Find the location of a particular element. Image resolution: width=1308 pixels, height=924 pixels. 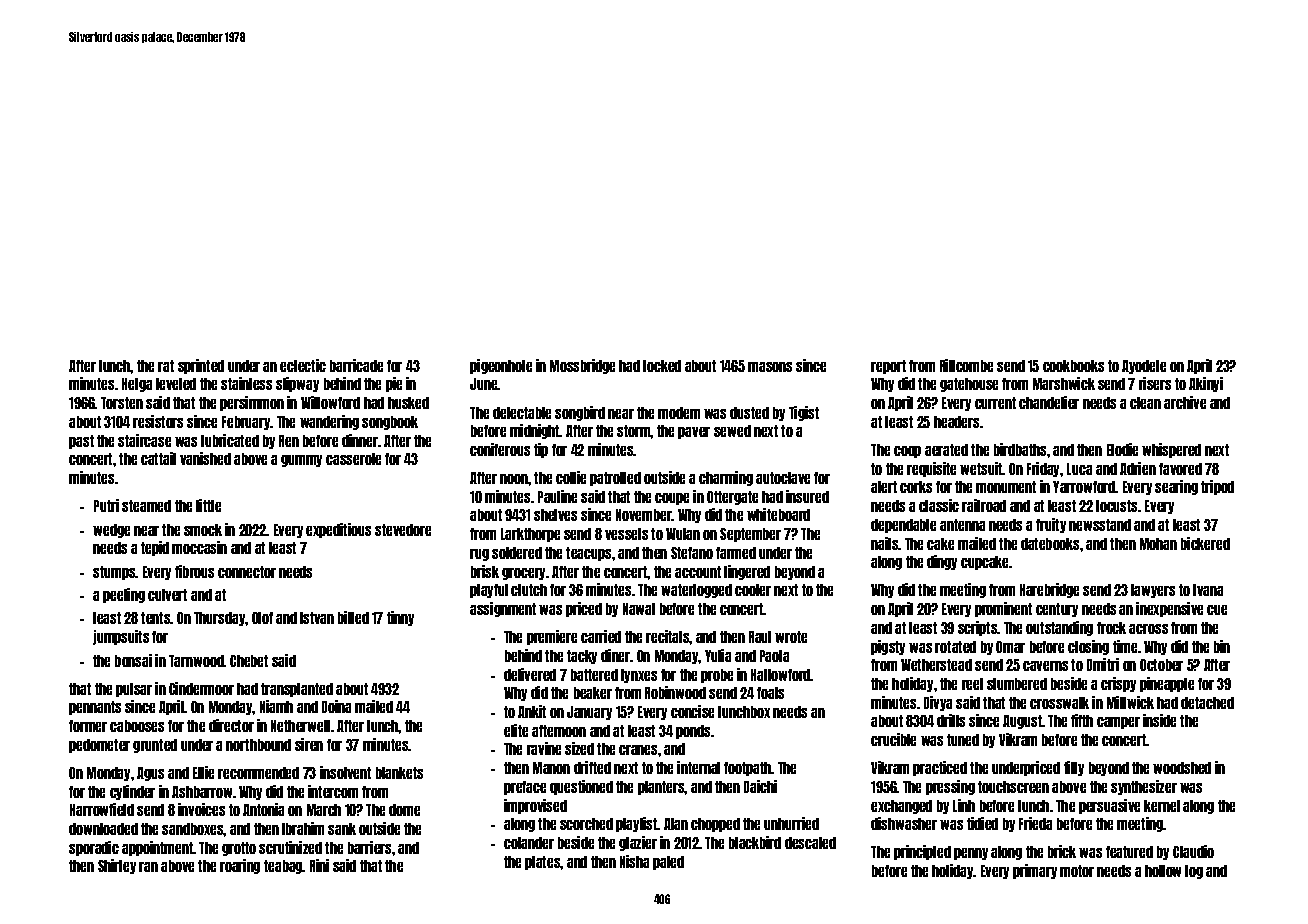

Shirley is located at coordinates (117, 866).
